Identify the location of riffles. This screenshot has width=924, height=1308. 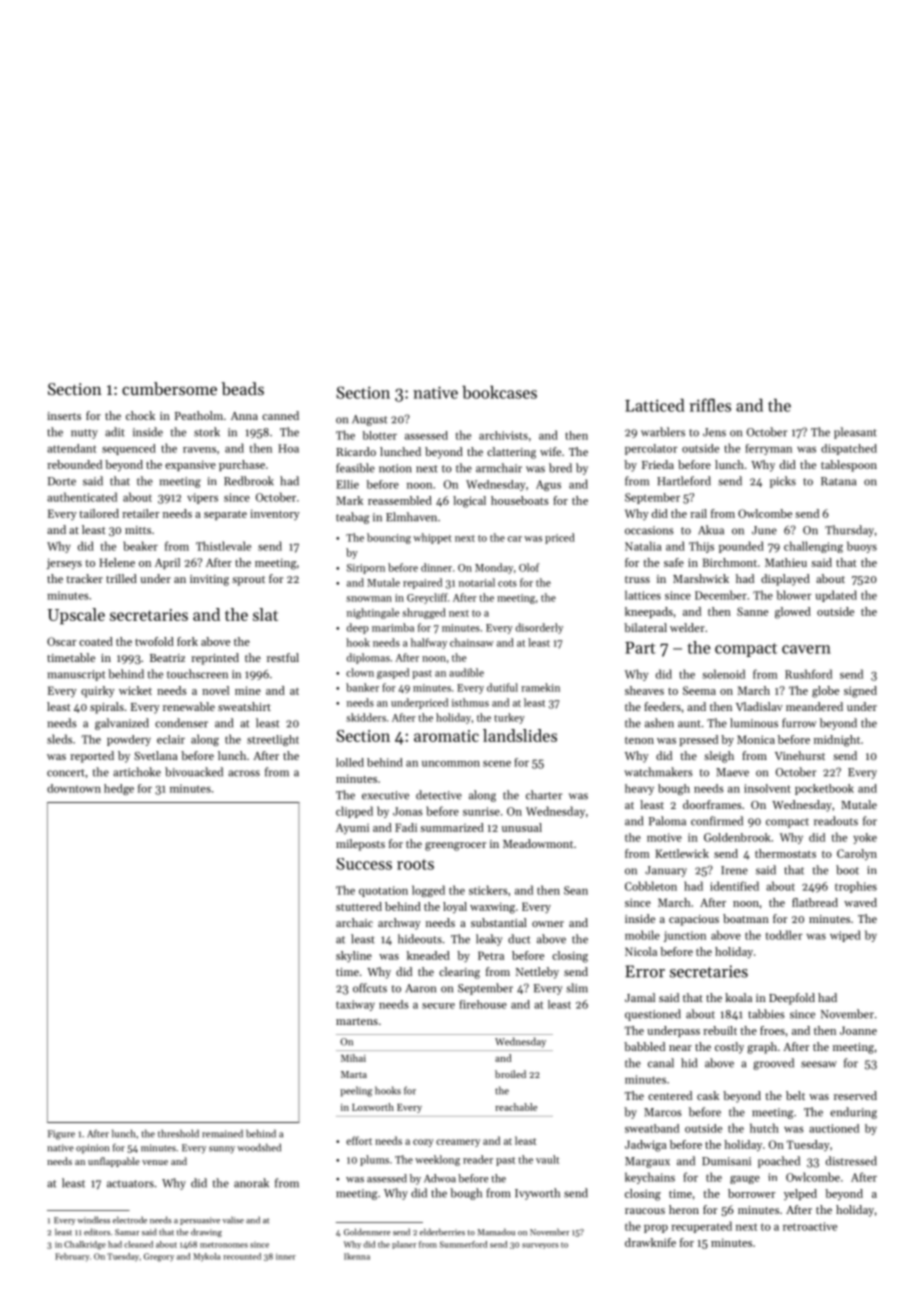
(710, 405).
